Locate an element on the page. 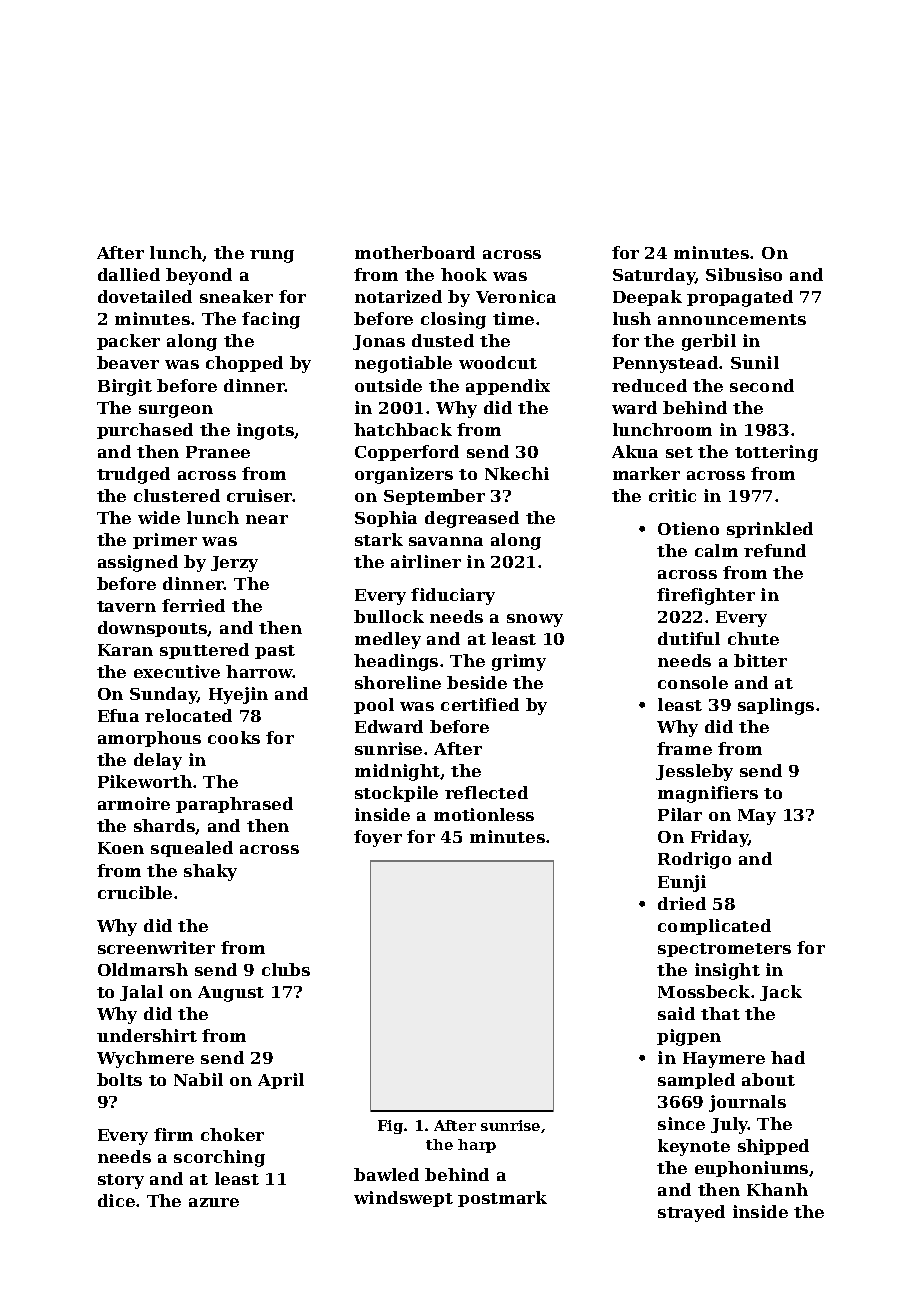 This image has height=1308, width=924. delay is located at coordinates (158, 761).
